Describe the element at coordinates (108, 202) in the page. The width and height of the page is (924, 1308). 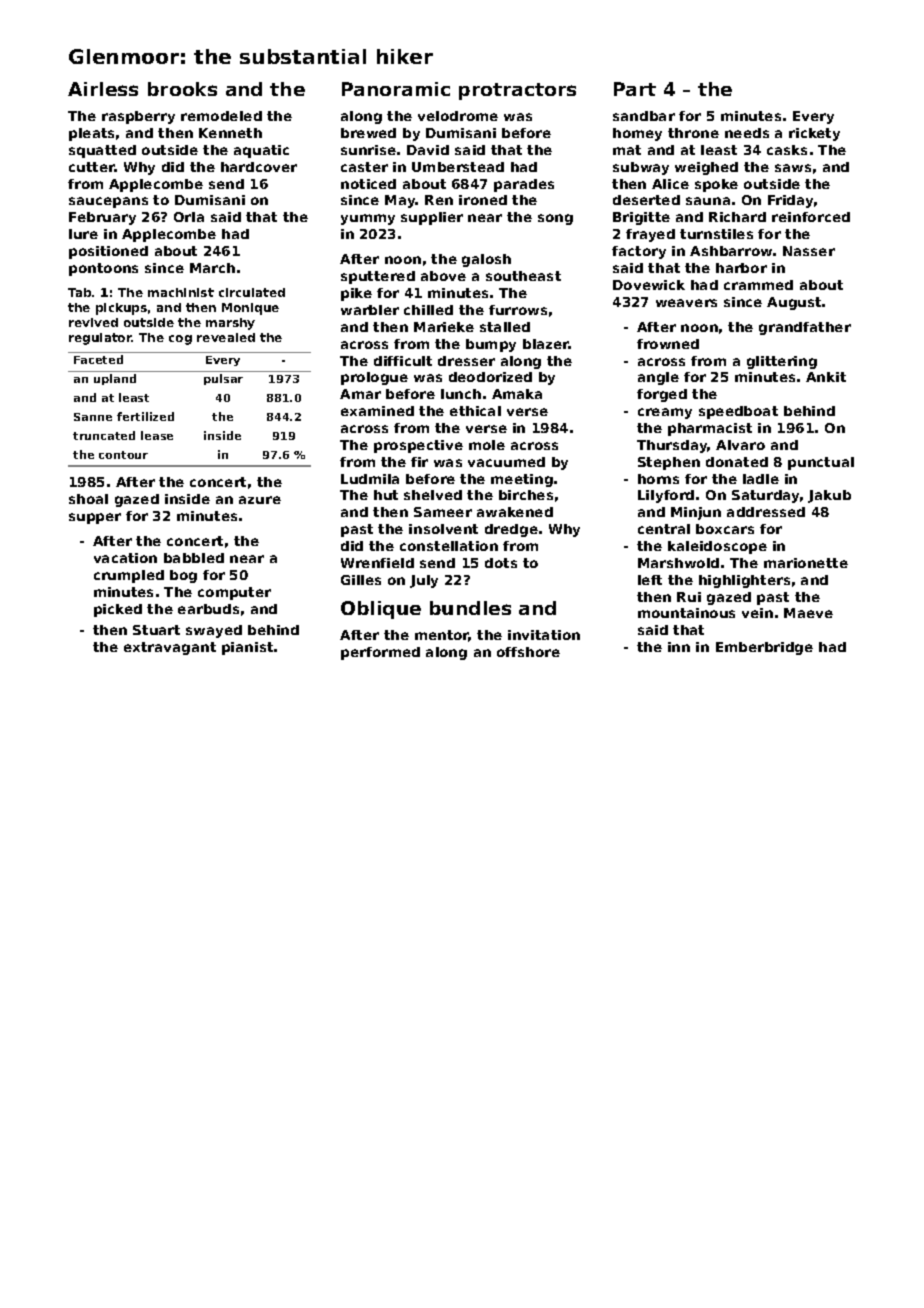
I see `saucepans` at that location.
